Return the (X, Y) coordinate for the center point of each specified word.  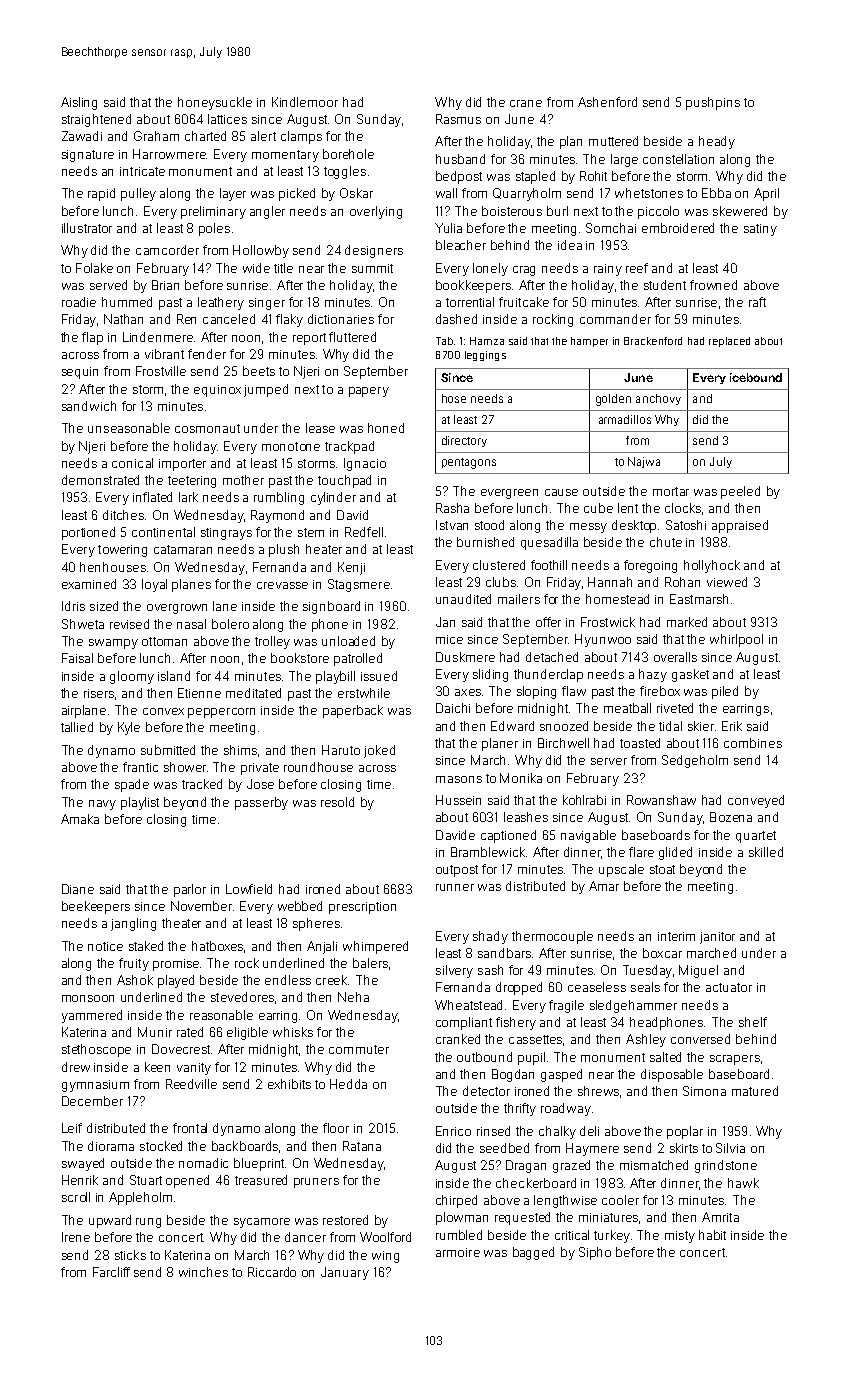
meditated (253, 693)
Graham (156, 136)
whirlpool (736, 640)
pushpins (713, 103)
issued (379, 676)
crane (526, 103)
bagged (533, 1253)
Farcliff (111, 1272)
